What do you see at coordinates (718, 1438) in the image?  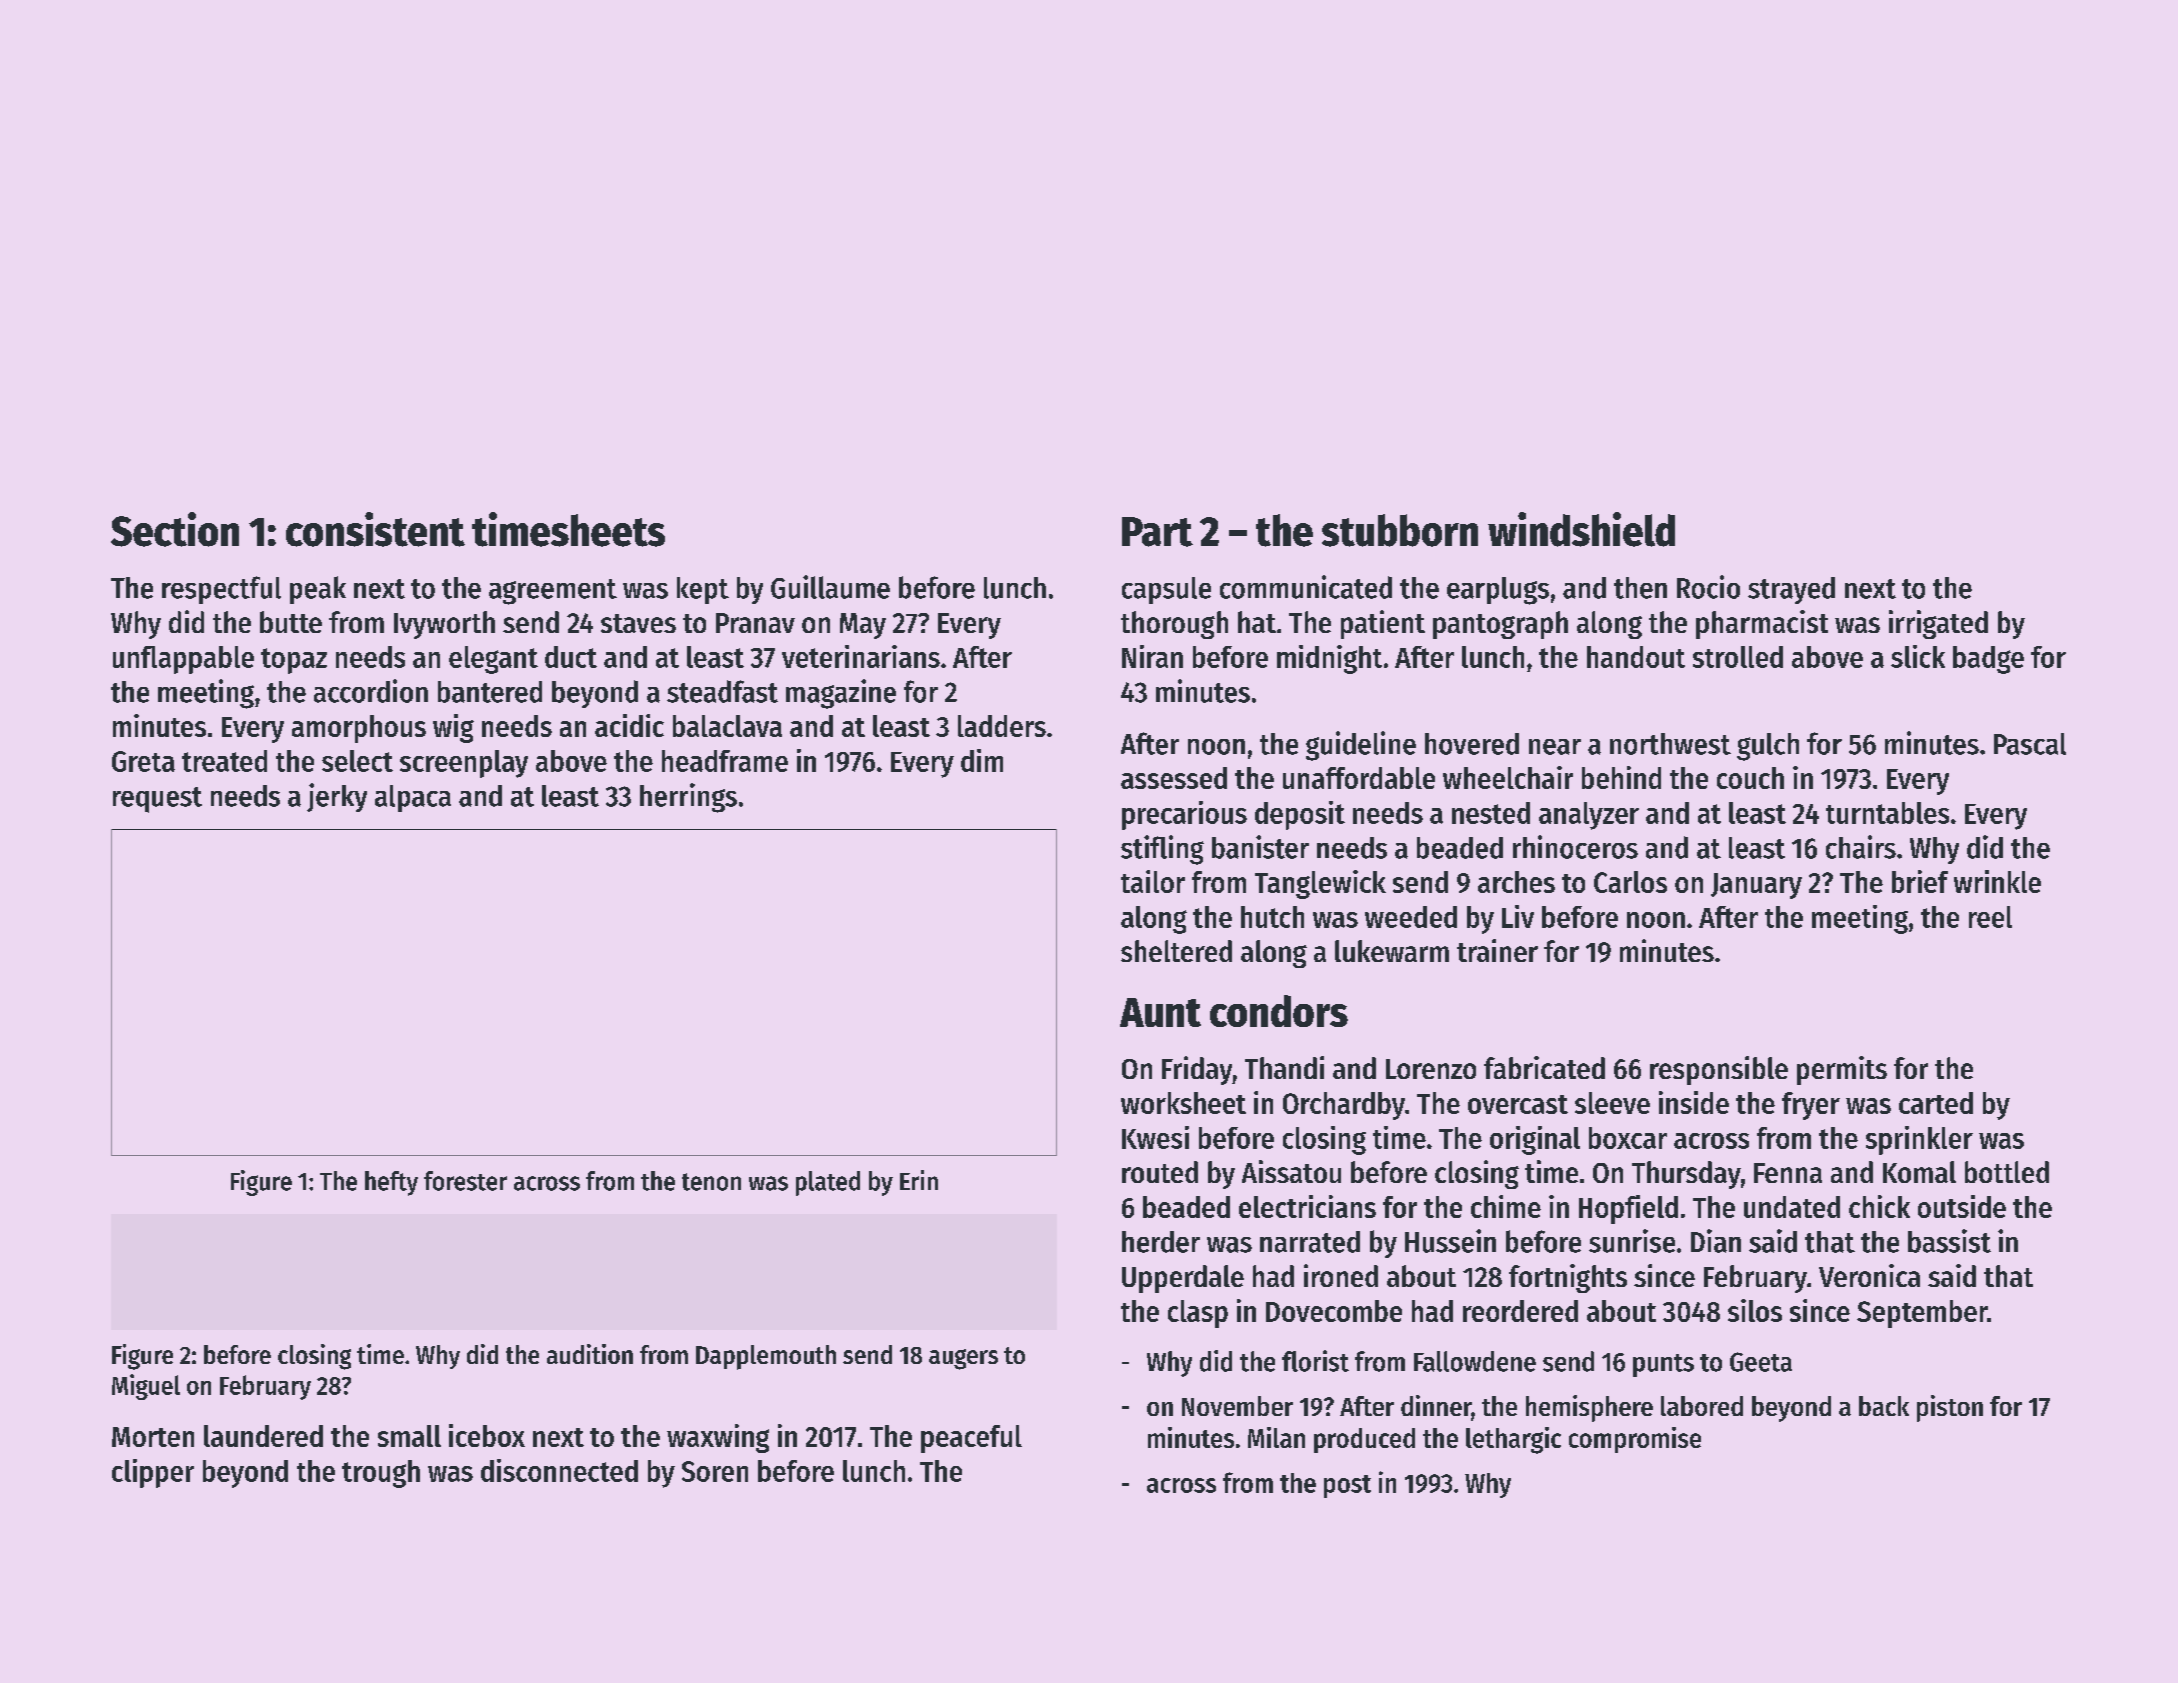 I see `waxwing` at bounding box center [718, 1438].
